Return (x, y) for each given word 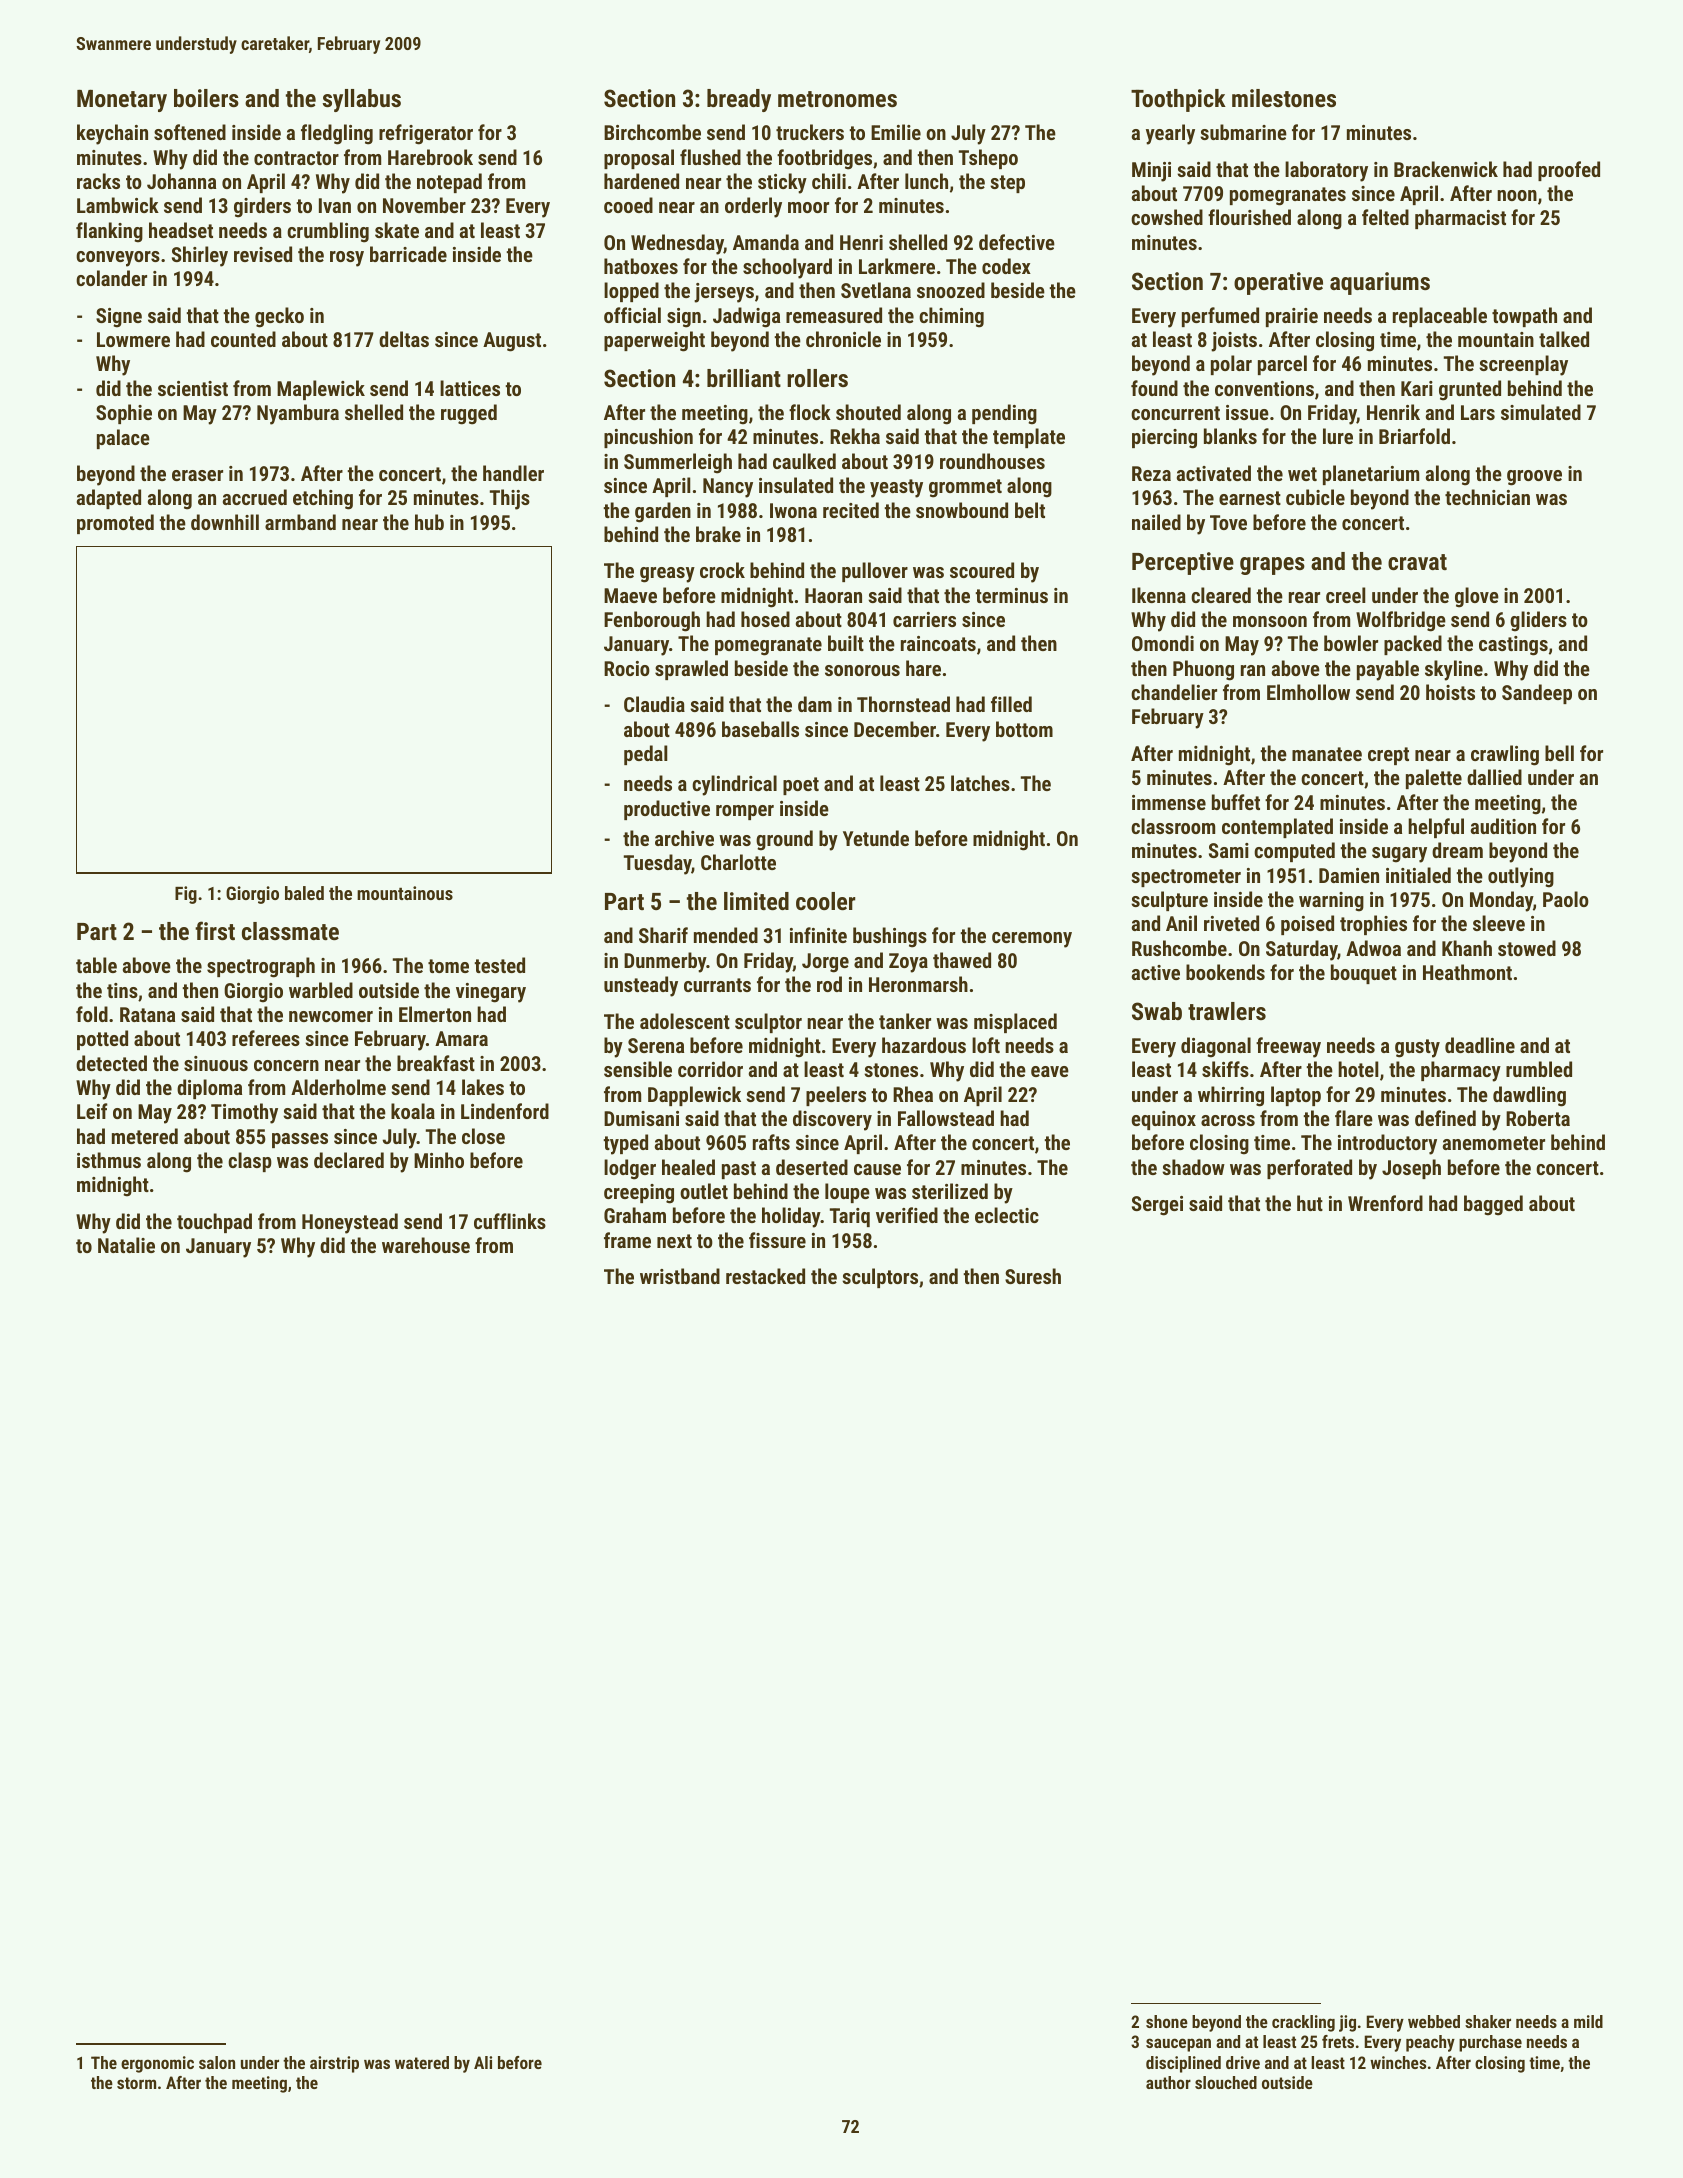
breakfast (436, 1063)
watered (422, 2062)
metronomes (837, 99)
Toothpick (1178, 100)
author (1168, 2082)
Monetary (122, 100)
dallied (1494, 777)
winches (1398, 2062)
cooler (826, 901)
